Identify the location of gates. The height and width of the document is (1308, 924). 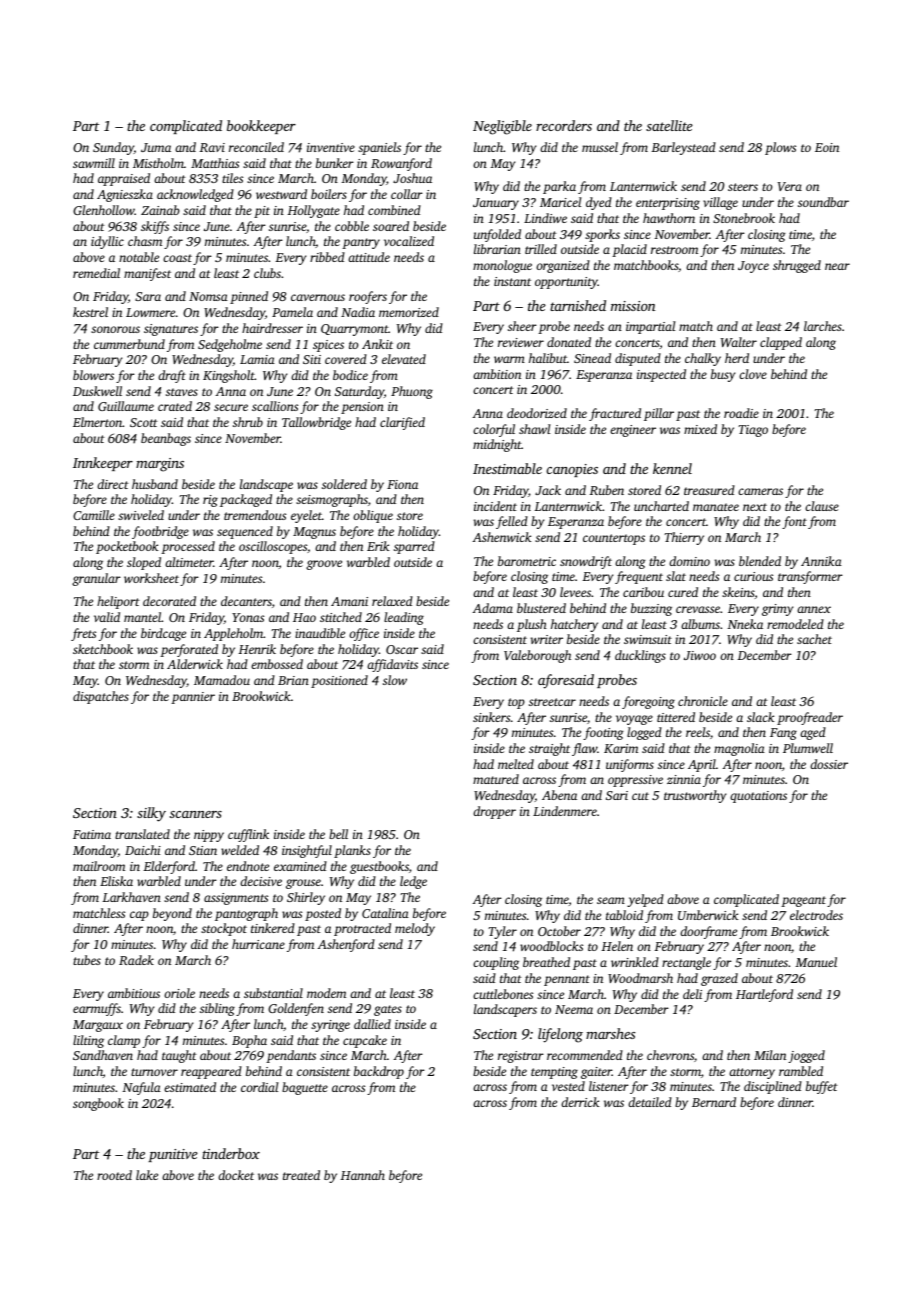
(388, 1010).
